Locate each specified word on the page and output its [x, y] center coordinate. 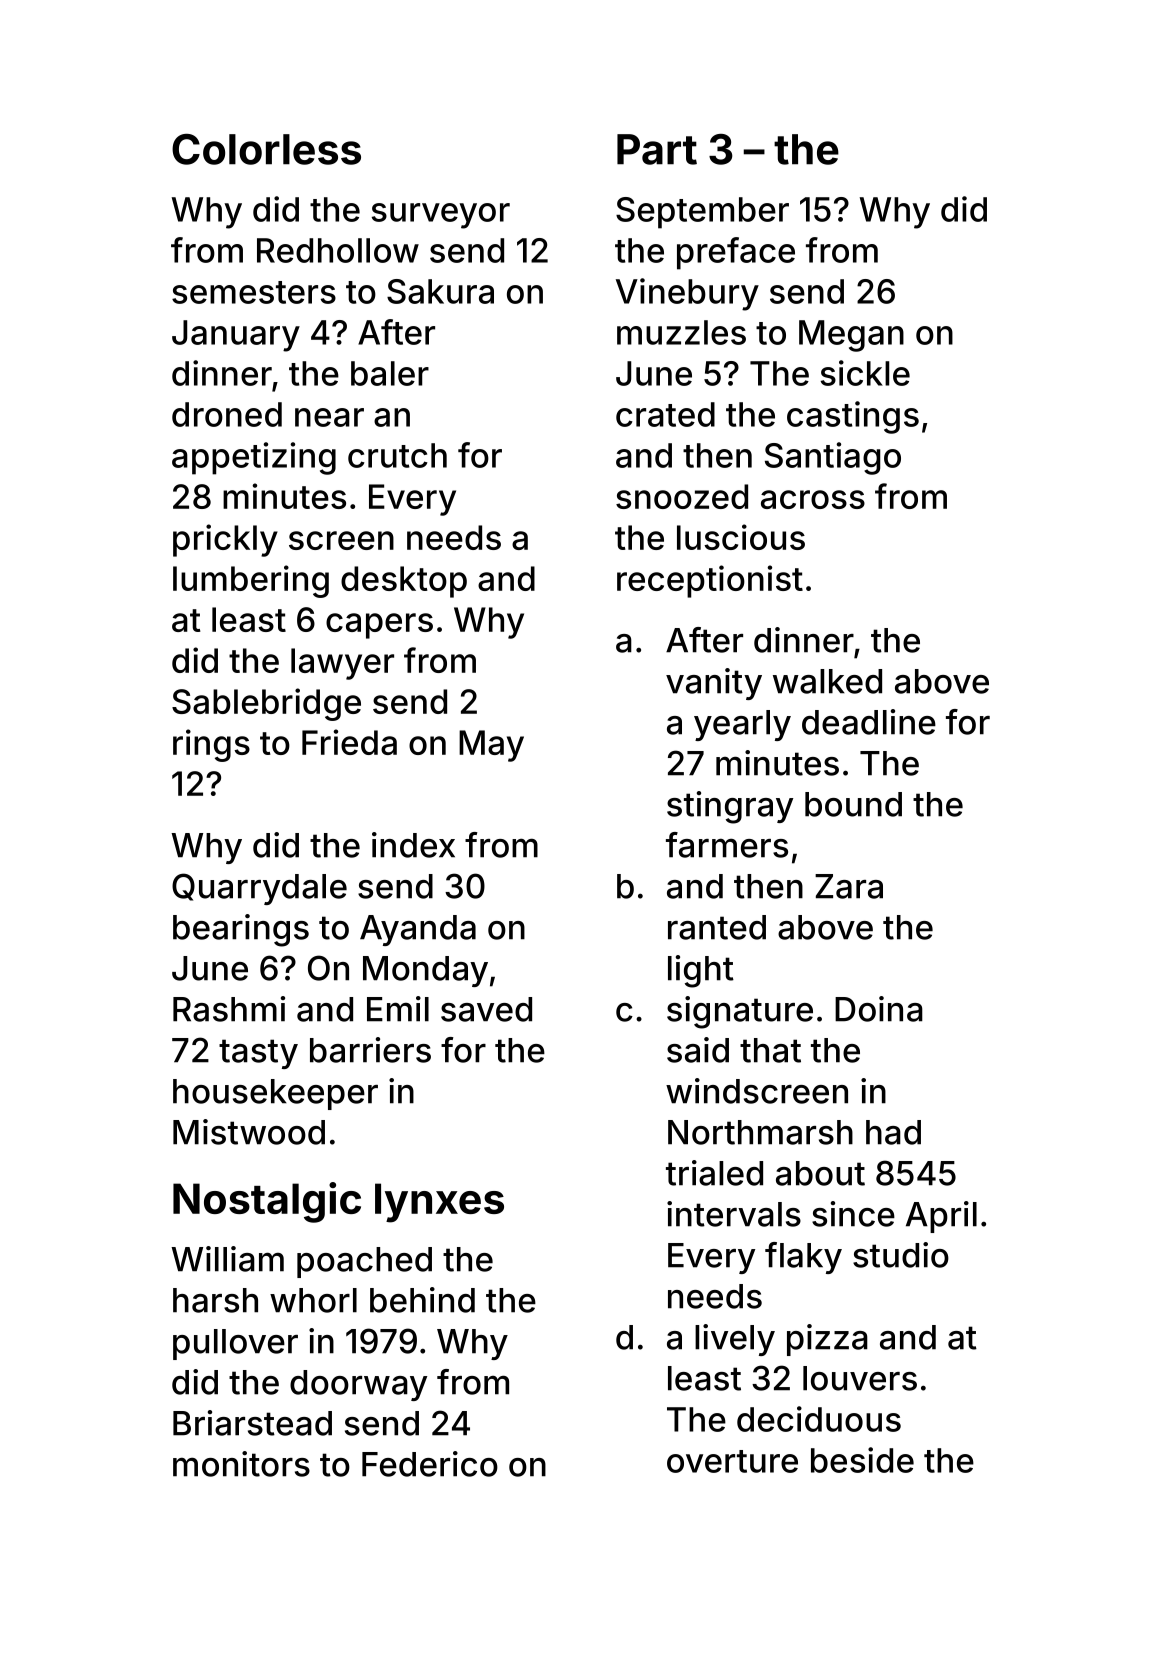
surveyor [441, 216]
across [813, 499]
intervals [734, 1214]
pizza [827, 1340]
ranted [717, 927]
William [227, 1259]
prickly [225, 540]
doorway [358, 1385]
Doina [879, 1009]
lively [735, 1340]
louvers [860, 1378]
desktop [404, 582]
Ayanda [418, 930]
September [702, 213]
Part [657, 149]
